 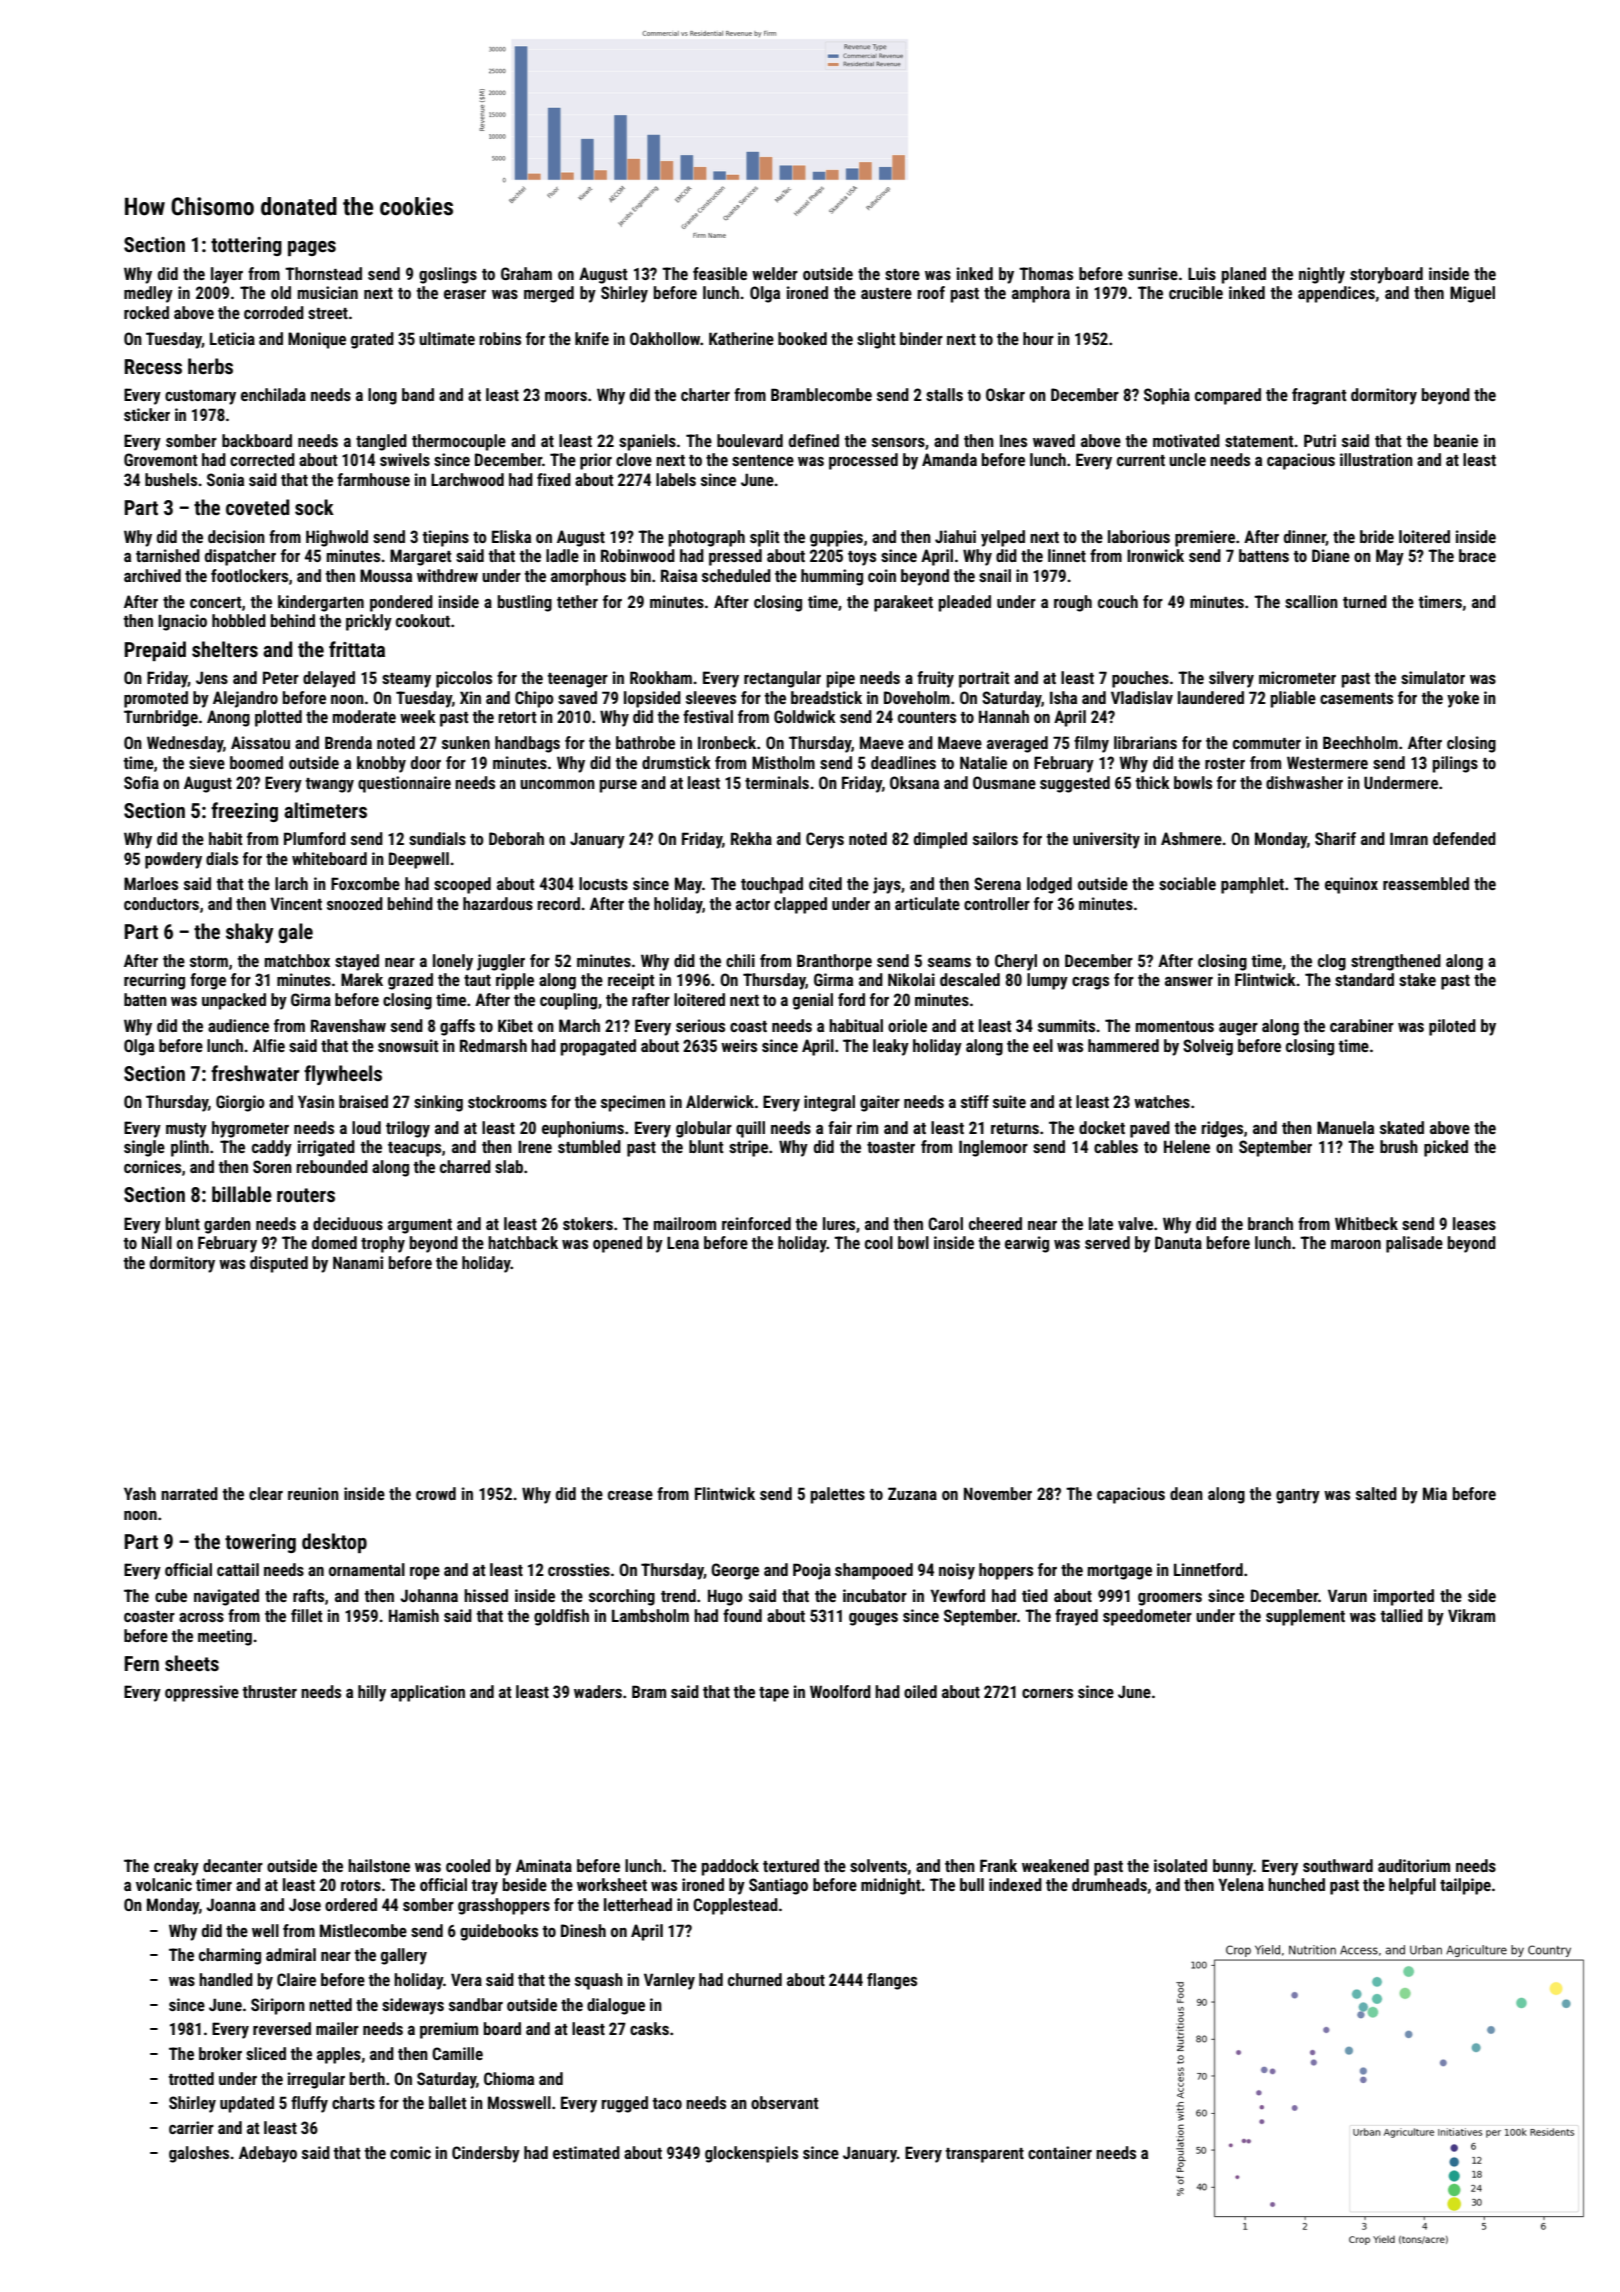 What do you see at coordinates (1472, 294) in the screenshot?
I see `Miguel` at bounding box center [1472, 294].
